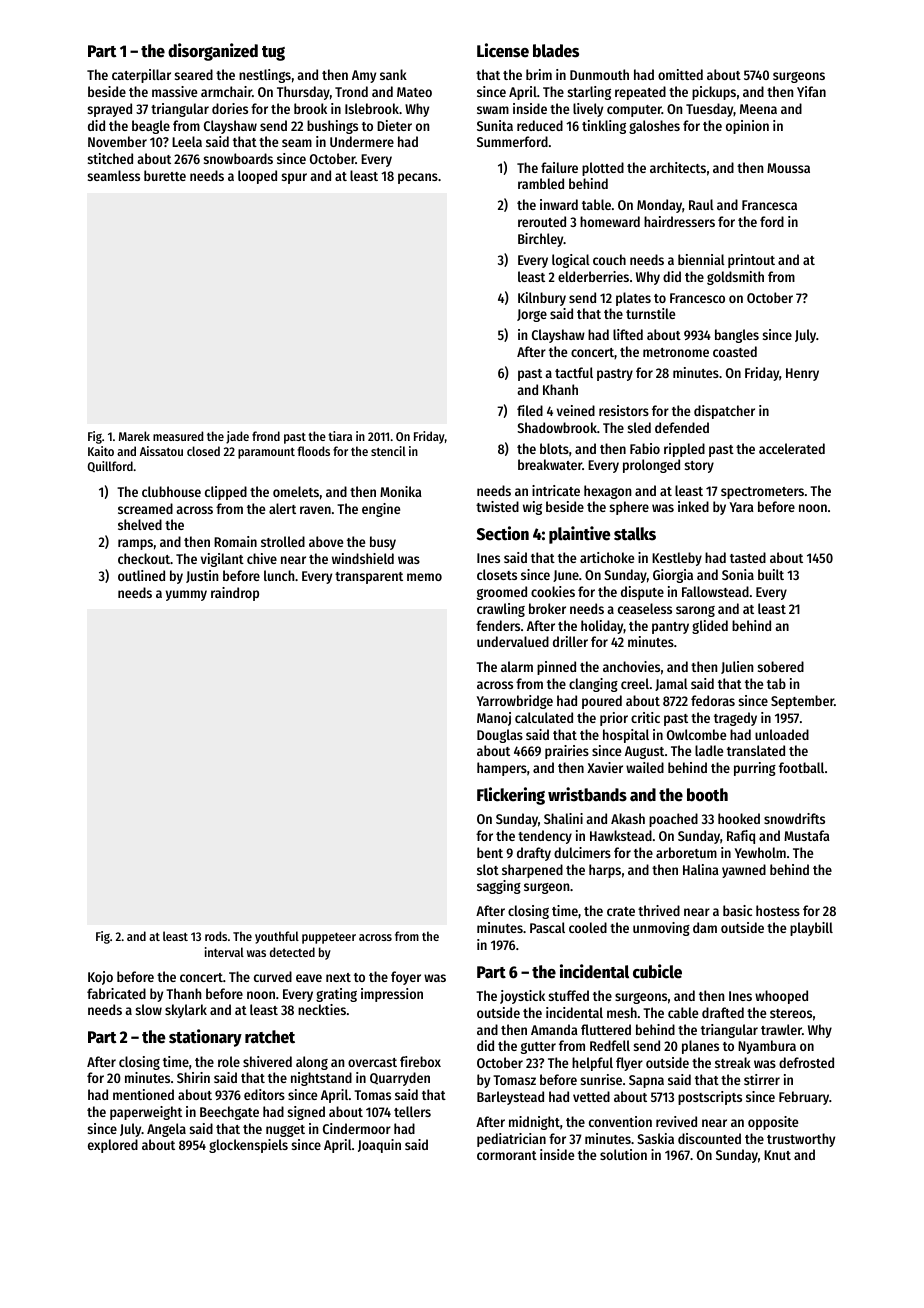 The width and height of the screenshot is (924, 1308). I want to click on Moussa, so click(788, 168).
